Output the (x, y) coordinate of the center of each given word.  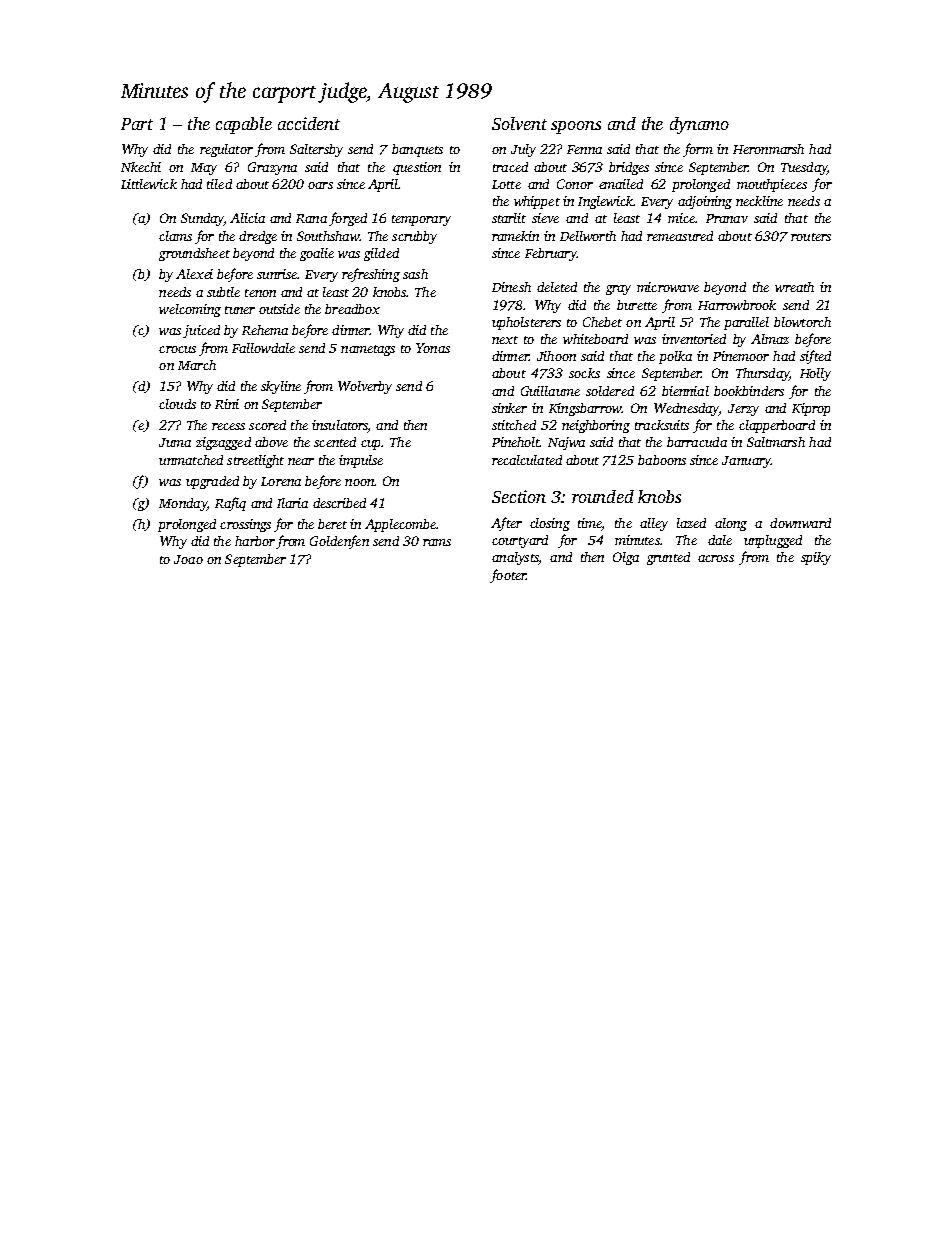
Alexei (194, 274)
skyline (281, 387)
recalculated (527, 460)
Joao (188, 559)
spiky (816, 558)
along (731, 524)
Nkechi (141, 167)
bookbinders (749, 391)
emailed (621, 184)
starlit (509, 218)
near (301, 461)
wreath (794, 287)
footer (508, 576)
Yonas (433, 348)
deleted (557, 287)
